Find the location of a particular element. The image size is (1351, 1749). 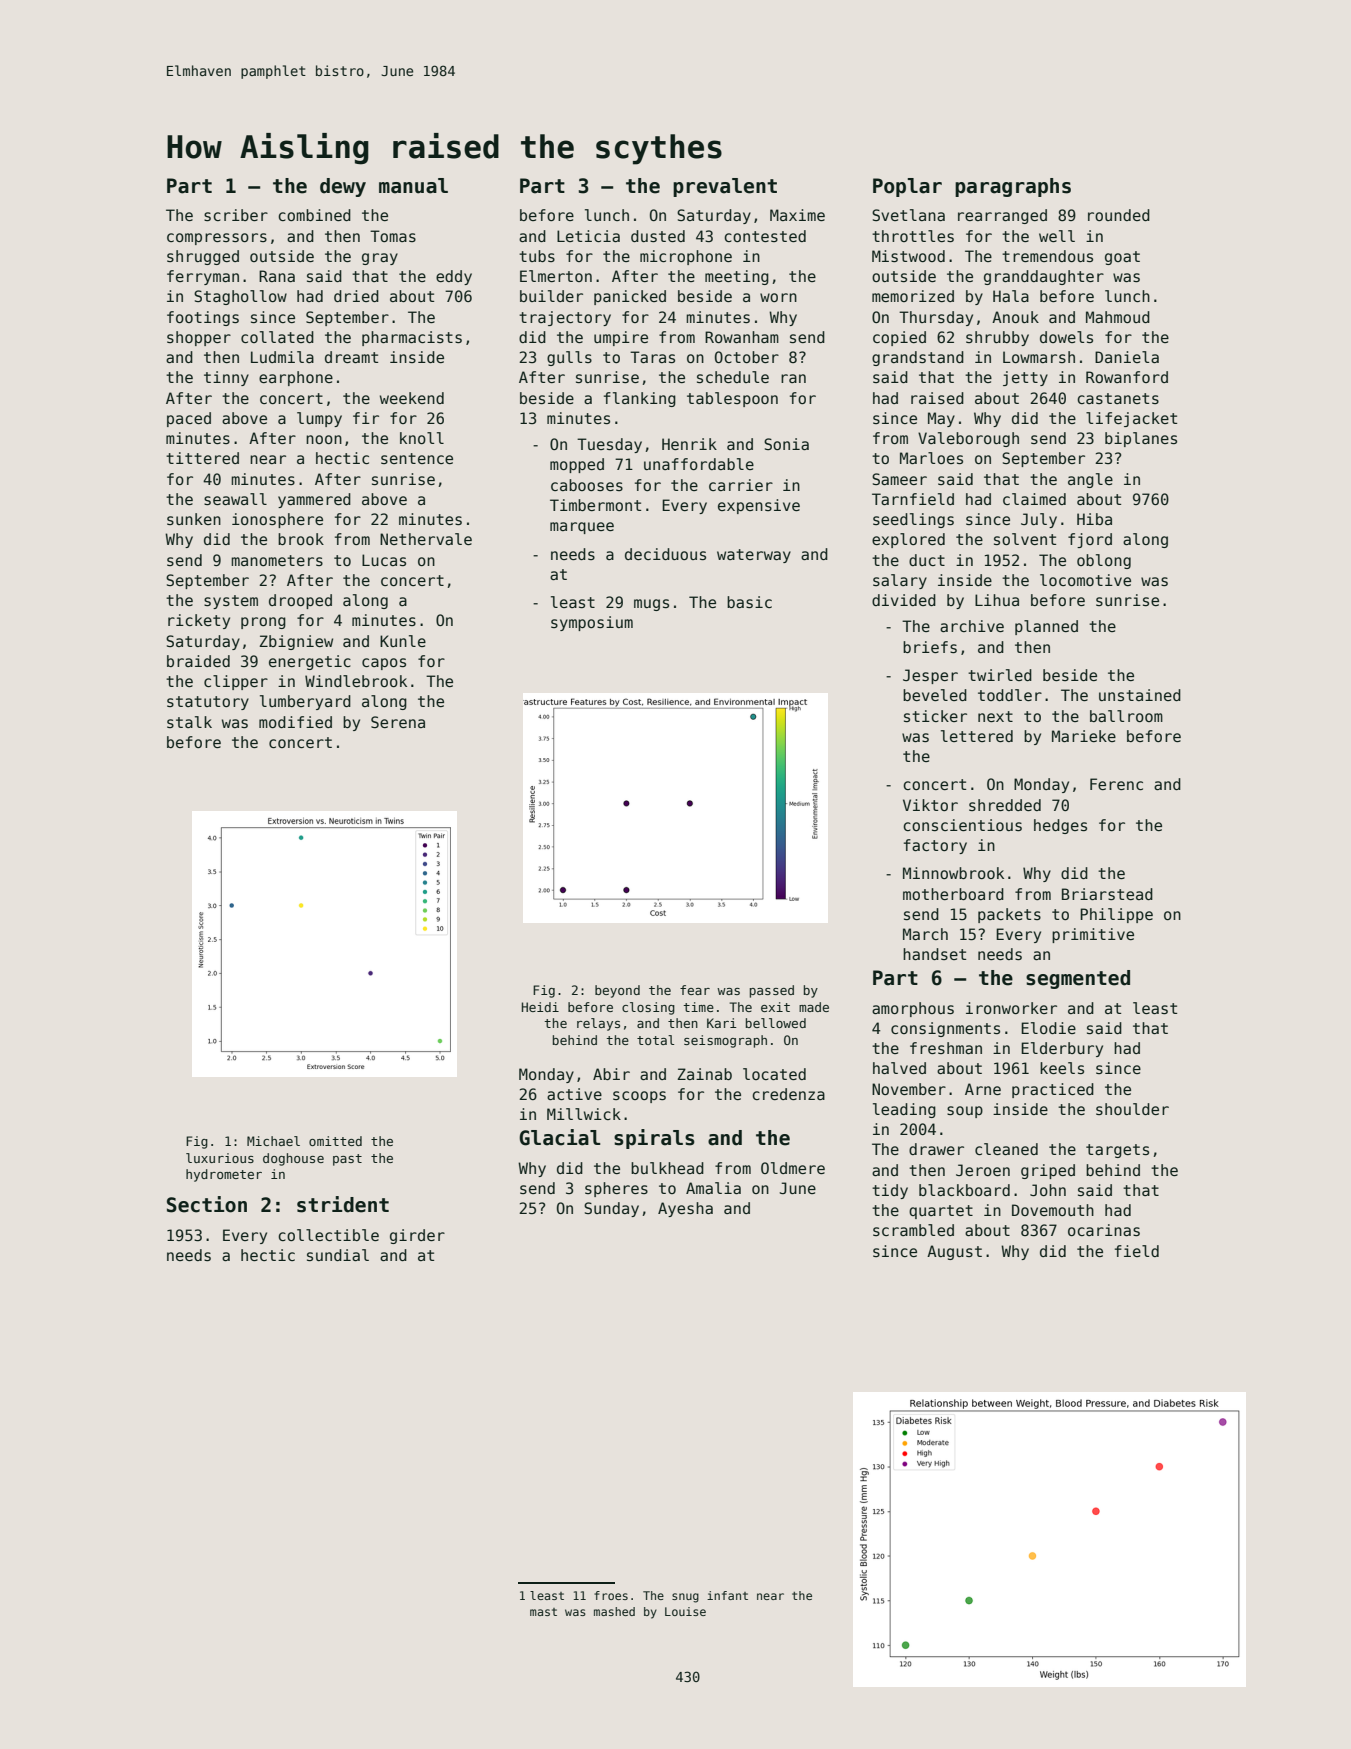

shrubby is located at coordinates (997, 338).
